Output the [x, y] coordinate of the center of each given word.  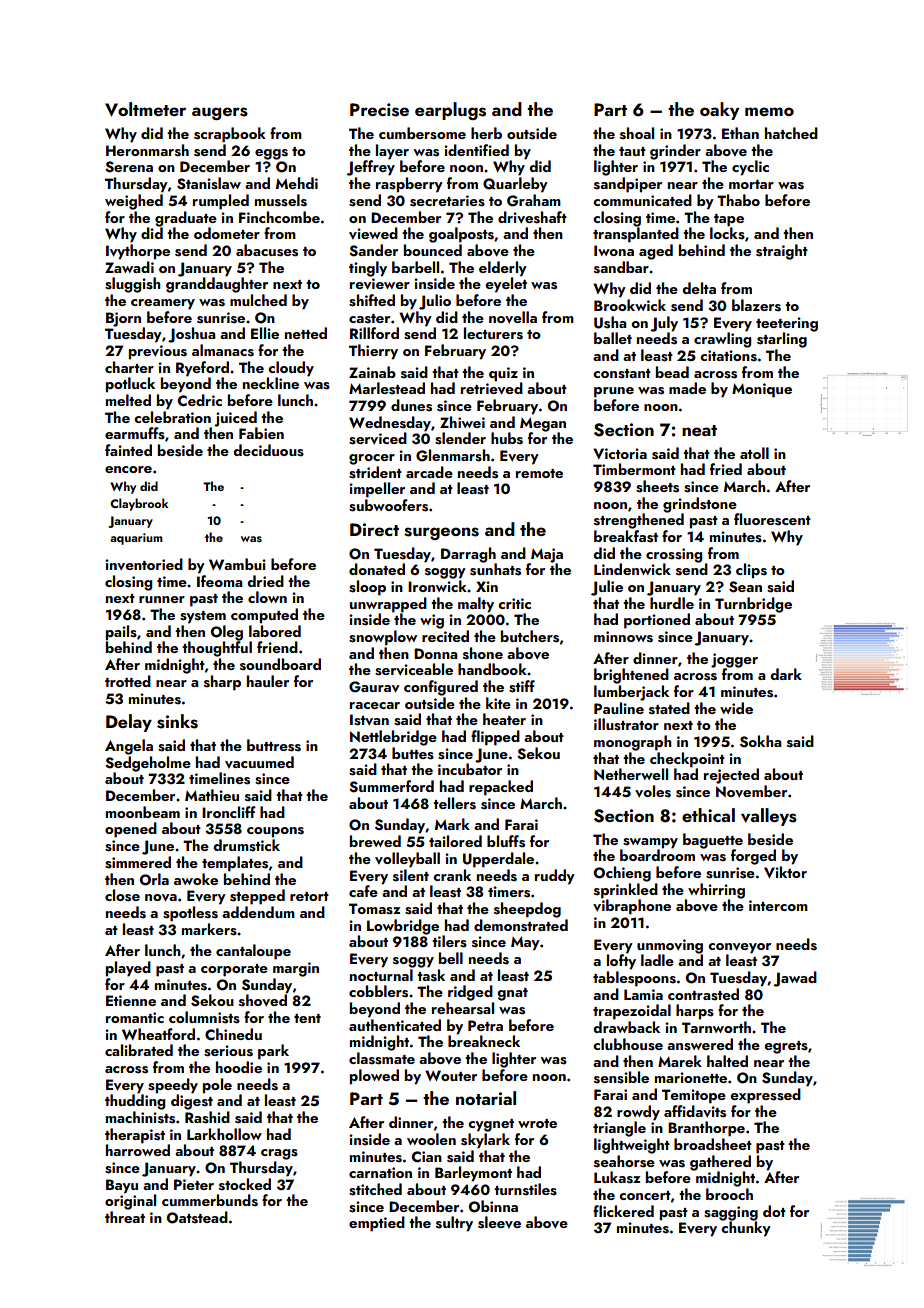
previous [158, 352]
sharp [222, 683]
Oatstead [197, 1217]
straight [782, 252]
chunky [746, 1229]
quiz [503, 374]
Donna [435, 653]
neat [699, 430]
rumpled [221, 202]
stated [669, 708]
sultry [454, 1224]
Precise [379, 110]
